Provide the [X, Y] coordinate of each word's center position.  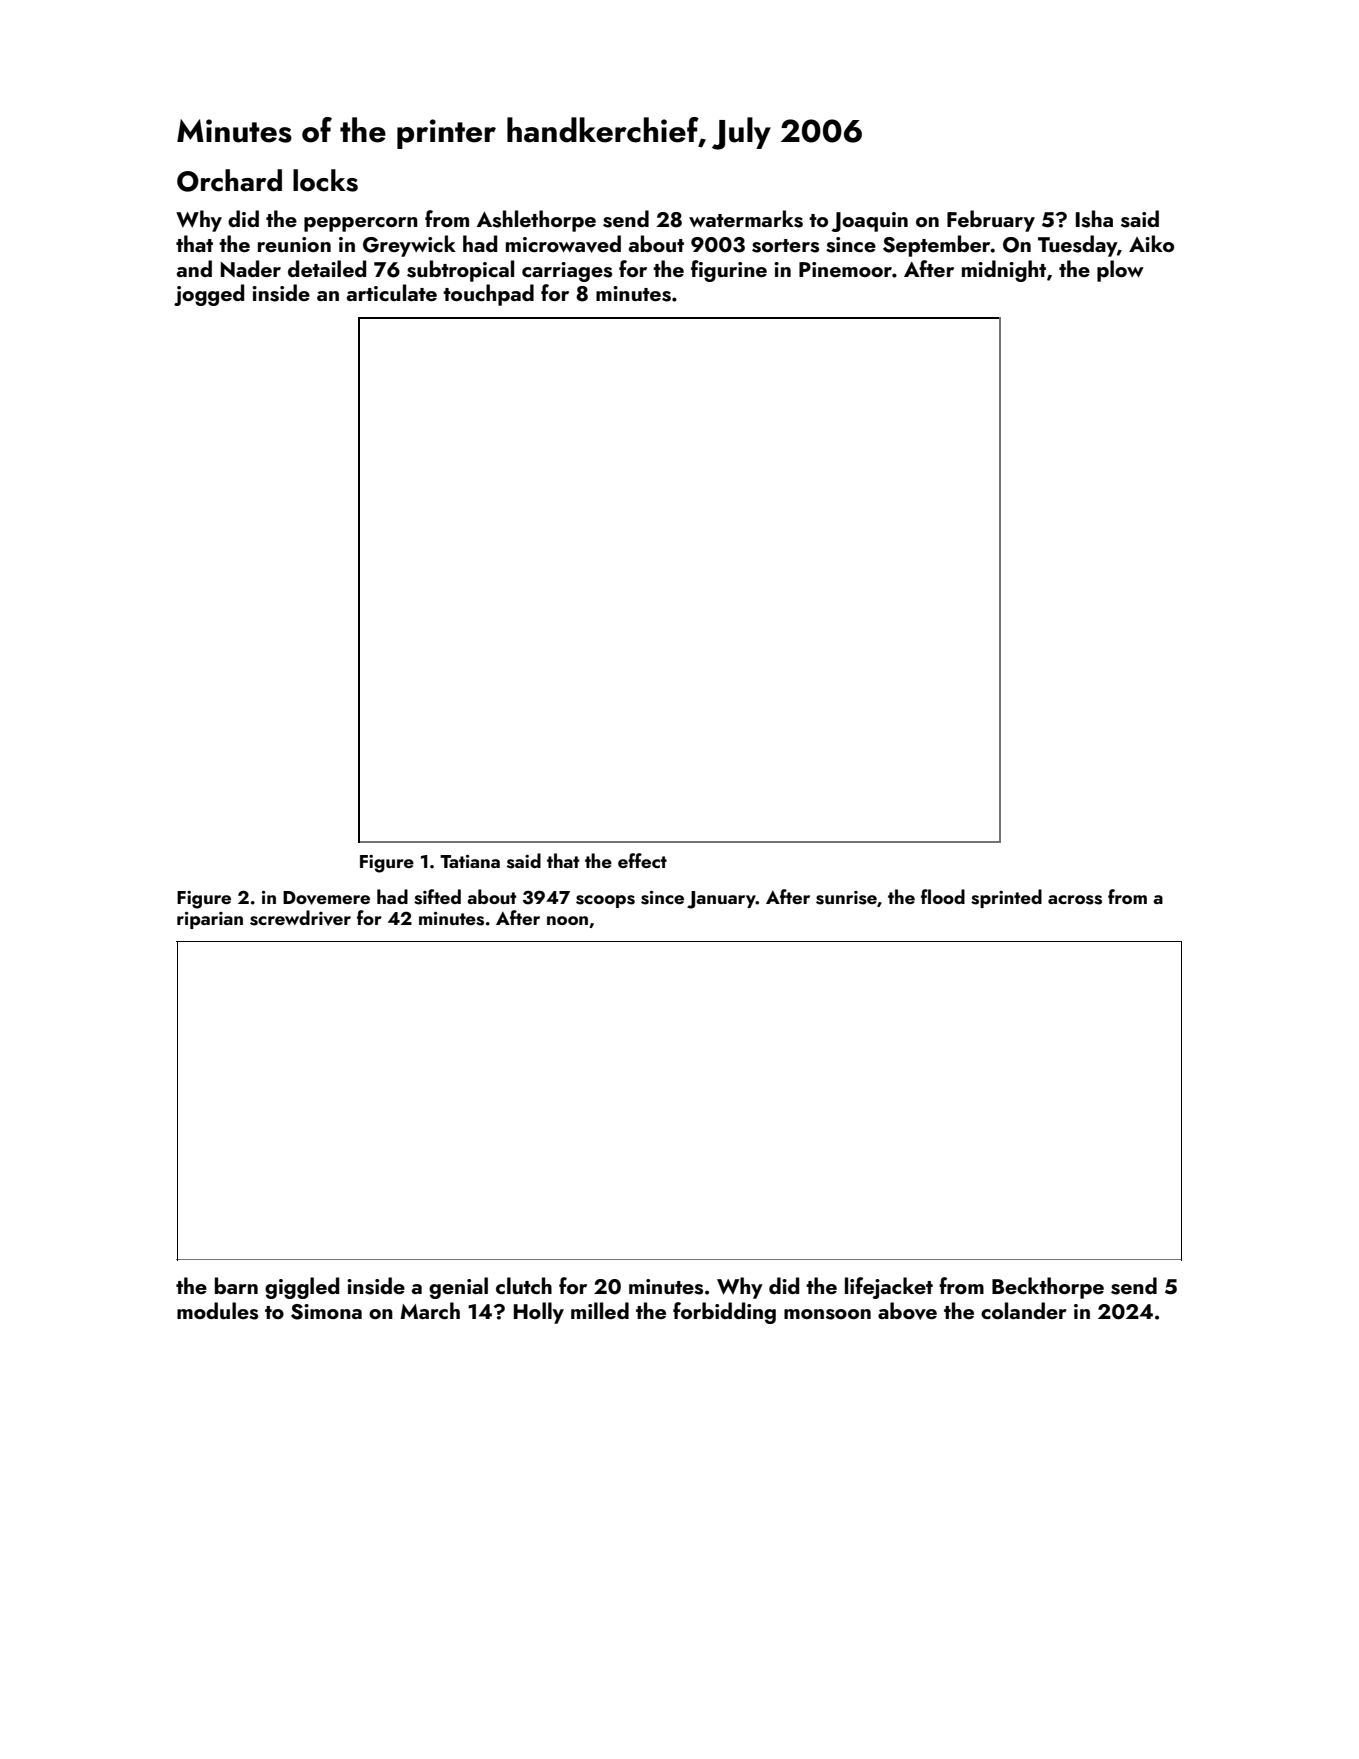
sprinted [1006, 898]
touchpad [488, 295]
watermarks [746, 219]
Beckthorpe [1048, 1288]
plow [1120, 271]
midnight [1004, 271]
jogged [209, 295]
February [991, 221]
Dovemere [326, 898]
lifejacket [889, 1288]
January [721, 900]
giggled [302, 1288]
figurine [729, 271]
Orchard [229, 180]
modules [217, 1311]
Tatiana [470, 861]
